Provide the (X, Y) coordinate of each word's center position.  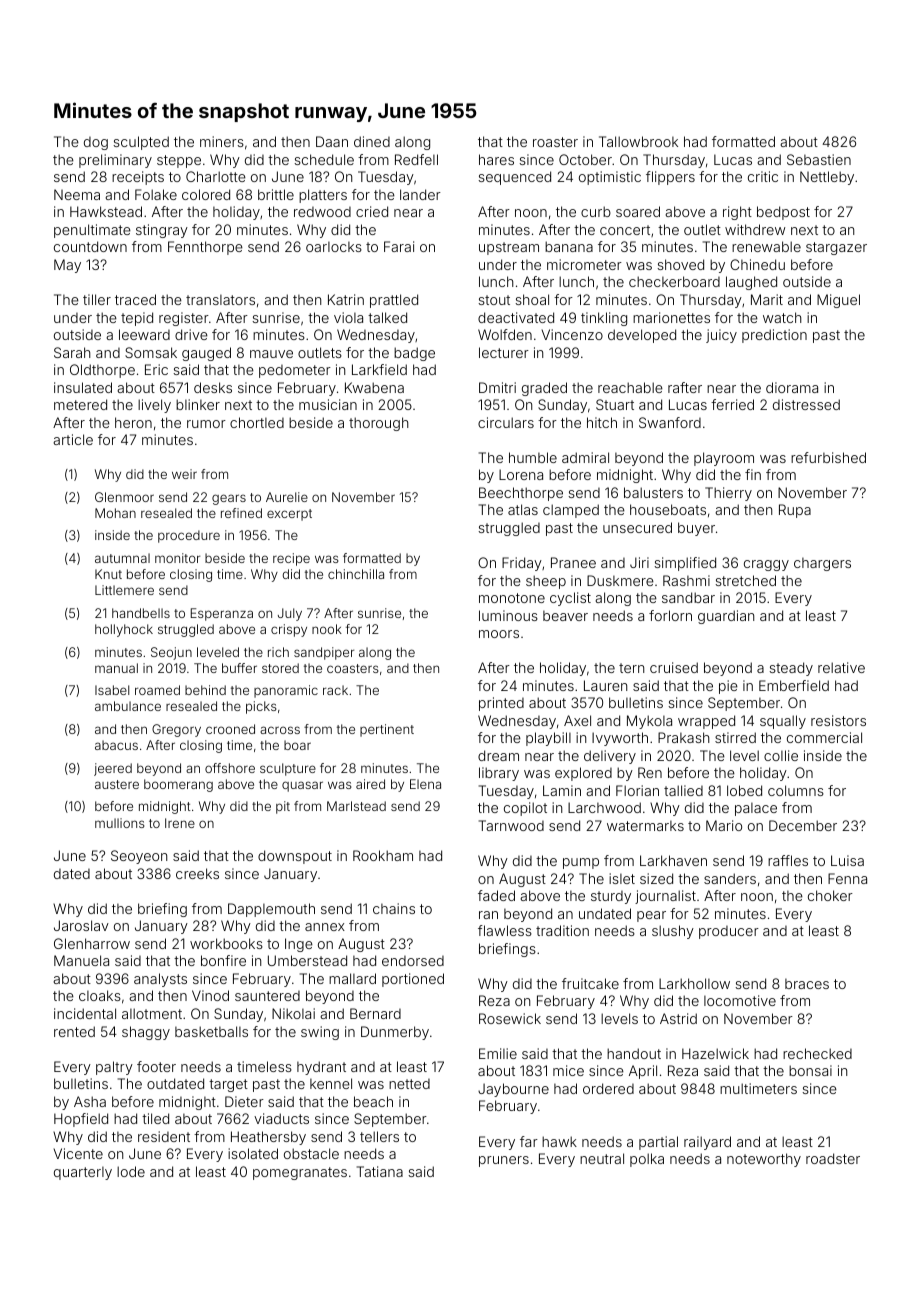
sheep (546, 582)
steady (791, 669)
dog (96, 143)
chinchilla (356, 574)
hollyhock (124, 630)
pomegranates (300, 1173)
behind (205, 690)
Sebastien (819, 159)
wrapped (706, 722)
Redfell (416, 159)
